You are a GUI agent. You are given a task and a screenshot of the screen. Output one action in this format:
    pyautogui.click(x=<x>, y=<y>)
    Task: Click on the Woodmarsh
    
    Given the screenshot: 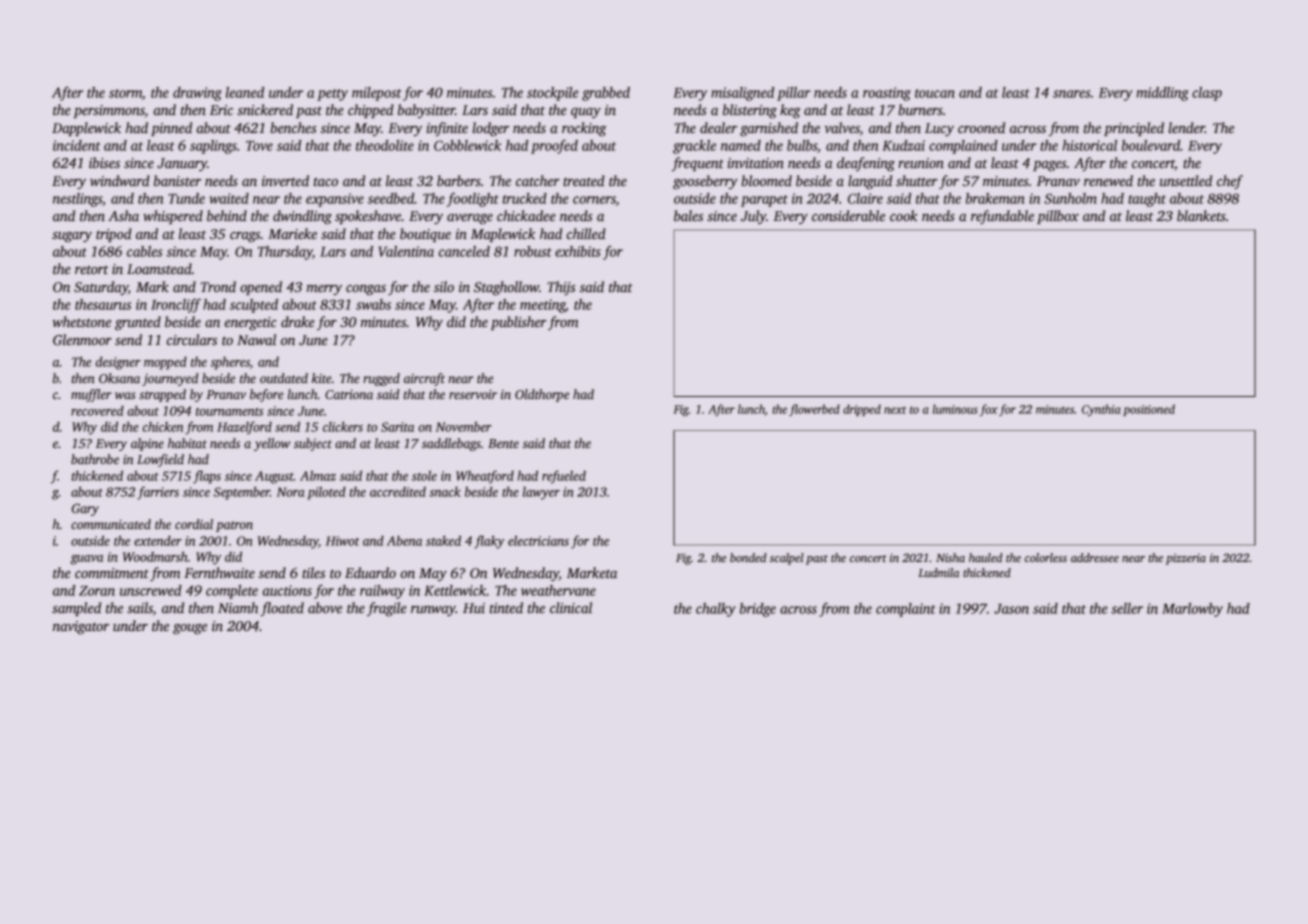 What is the action you would take?
    pyautogui.click(x=155, y=556)
